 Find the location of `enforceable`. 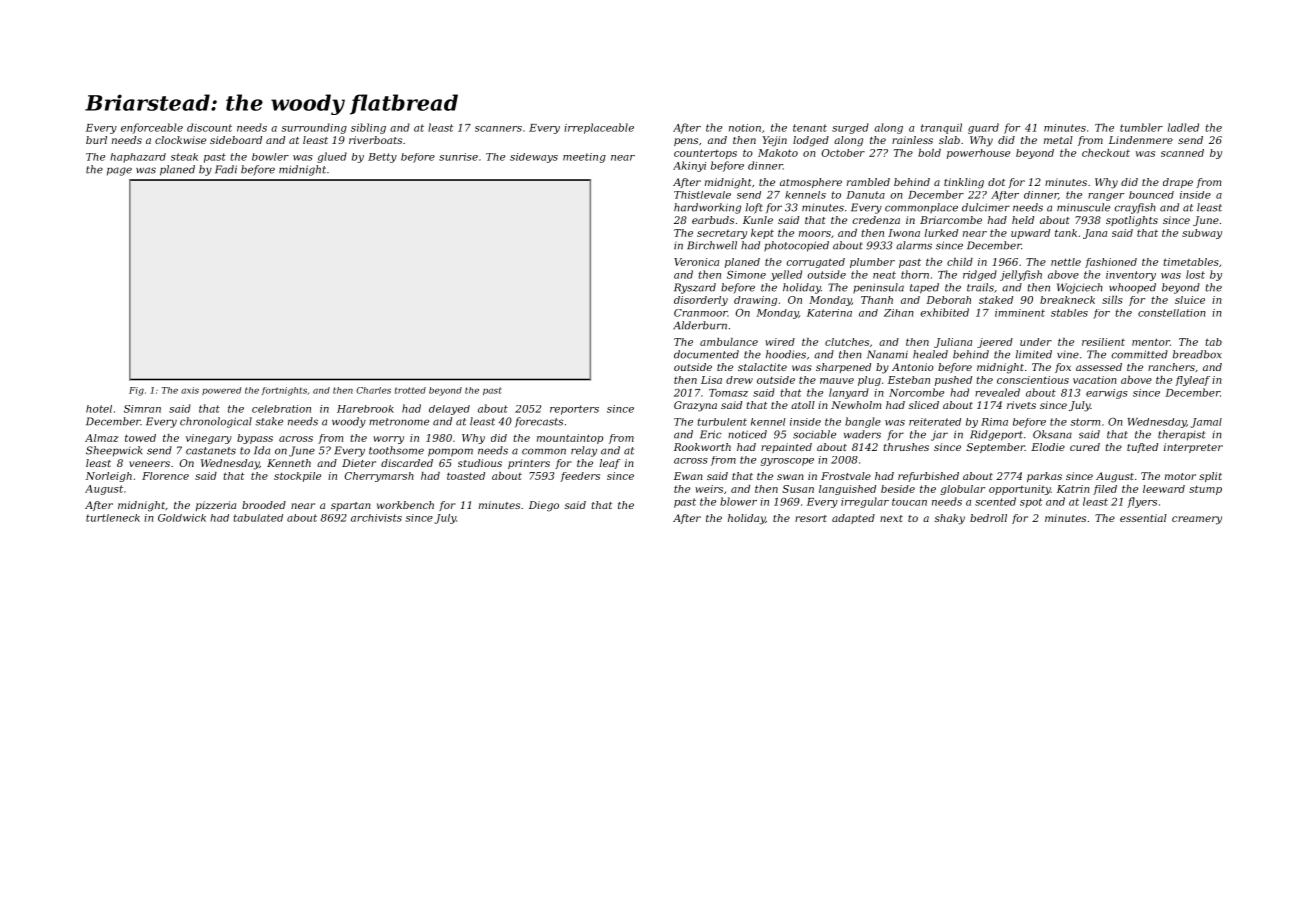

enforceable is located at coordinates (152, 128).
